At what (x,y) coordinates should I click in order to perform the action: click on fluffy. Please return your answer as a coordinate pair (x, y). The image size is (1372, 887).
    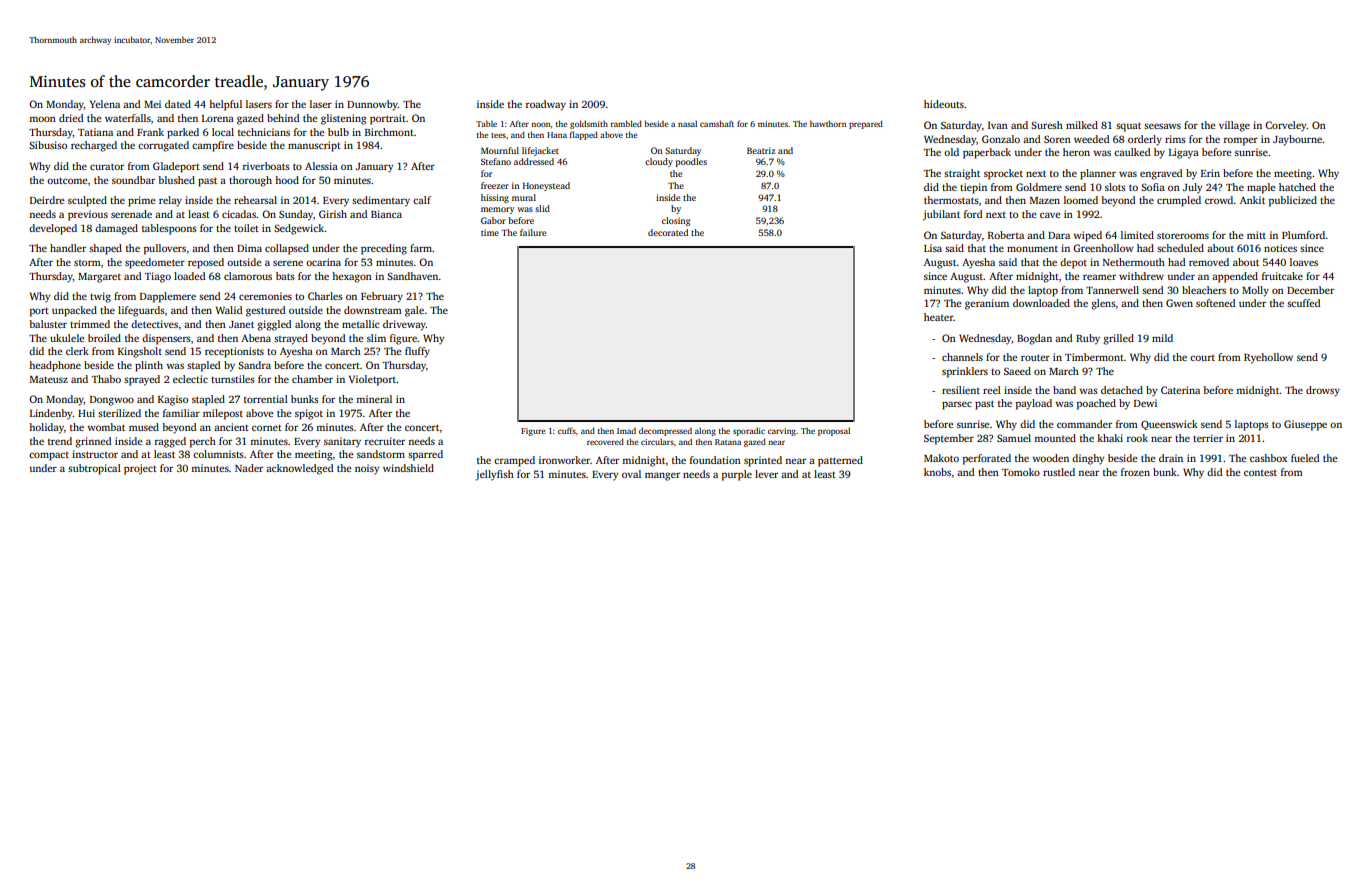
    Looking at the image, I should click on (417, 352).
